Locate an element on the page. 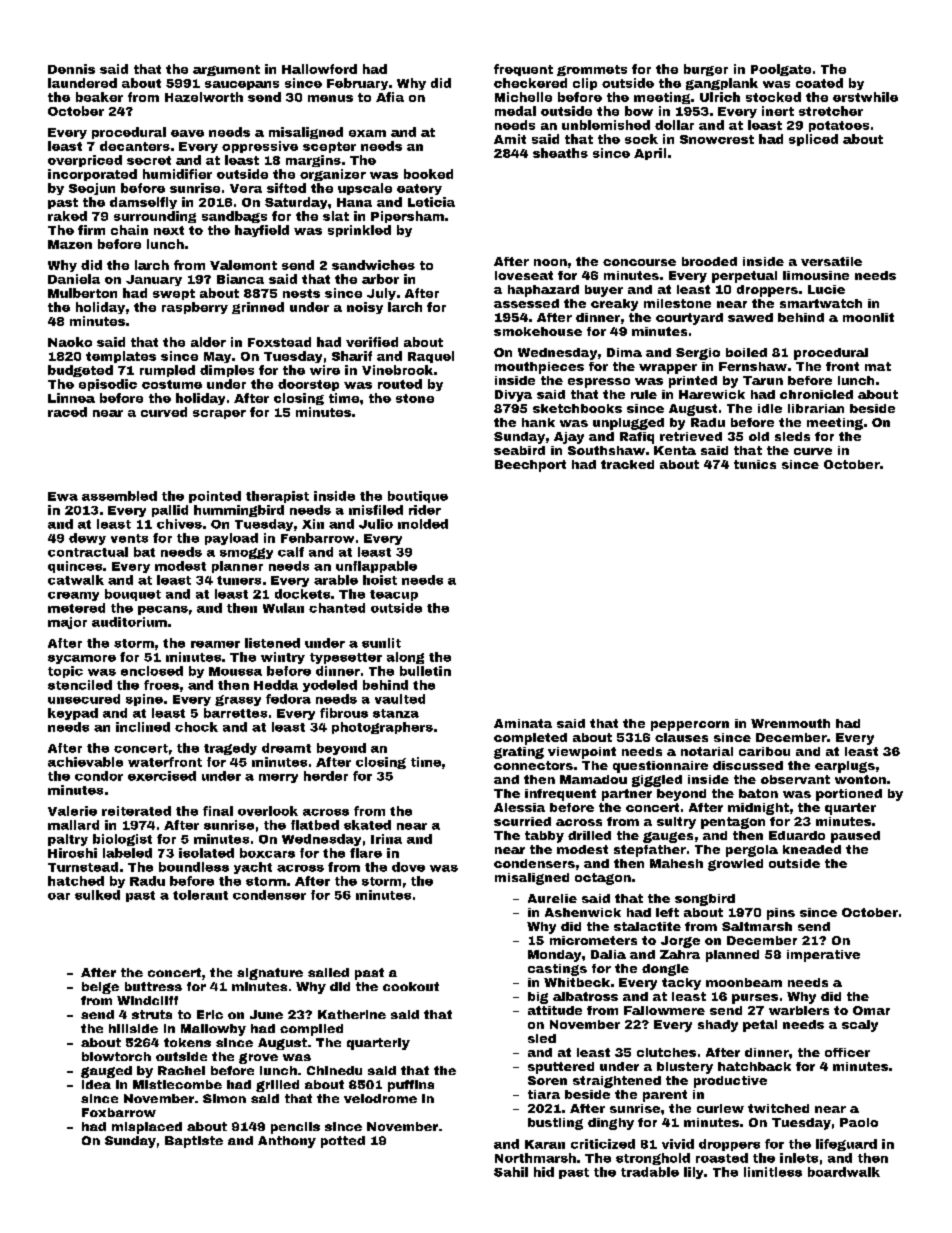 The image size is (952, 1233). final is located at coordinates (218, 811).
